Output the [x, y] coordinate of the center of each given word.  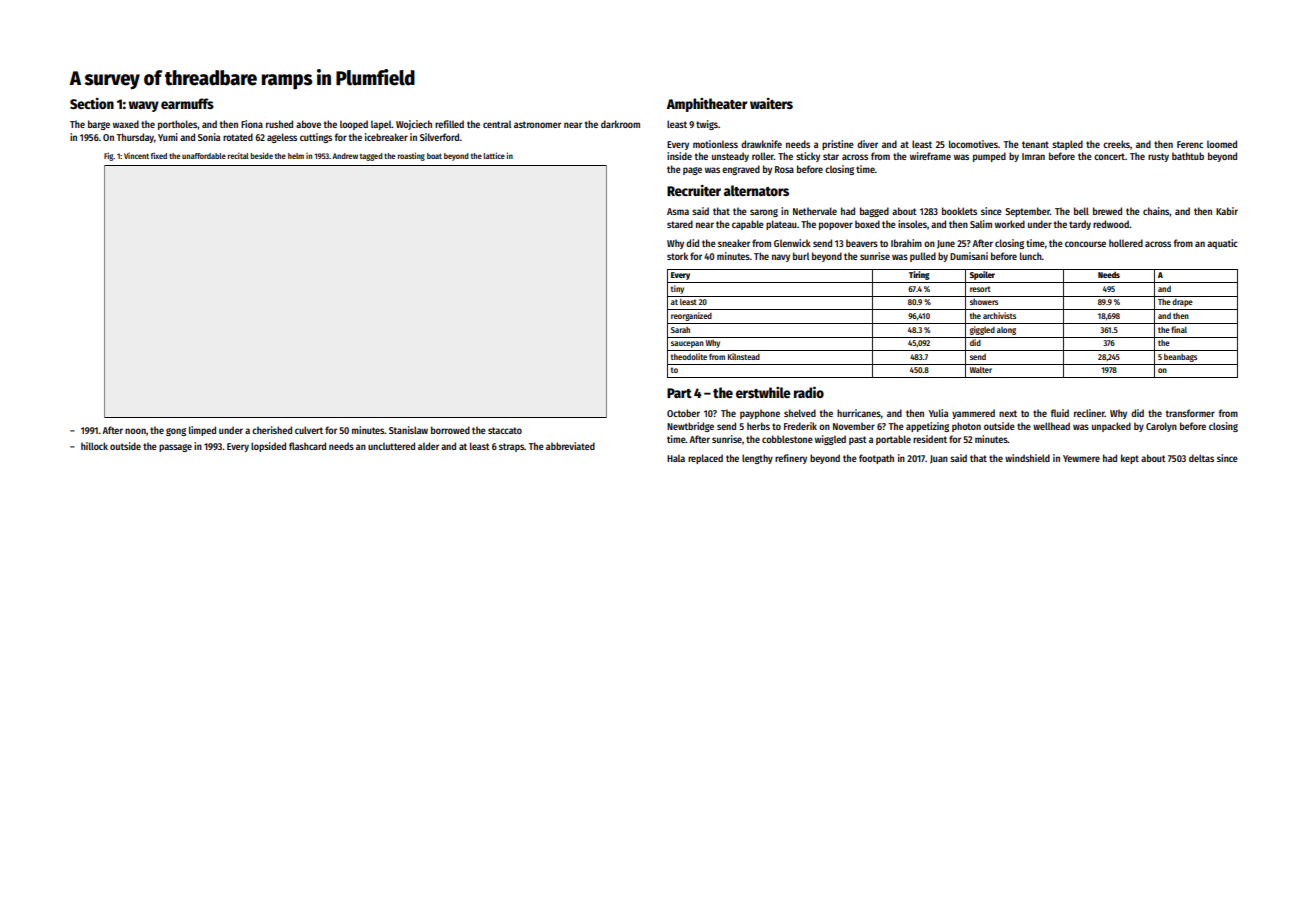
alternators [756, 190]
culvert [309, 430]
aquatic [1222, 244]
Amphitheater [707, 105]
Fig [109, 156]
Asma [678, 211]
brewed [1107, 211]
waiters [771, 103]
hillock [94, 446]
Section [92, 103]
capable [748, 225]
